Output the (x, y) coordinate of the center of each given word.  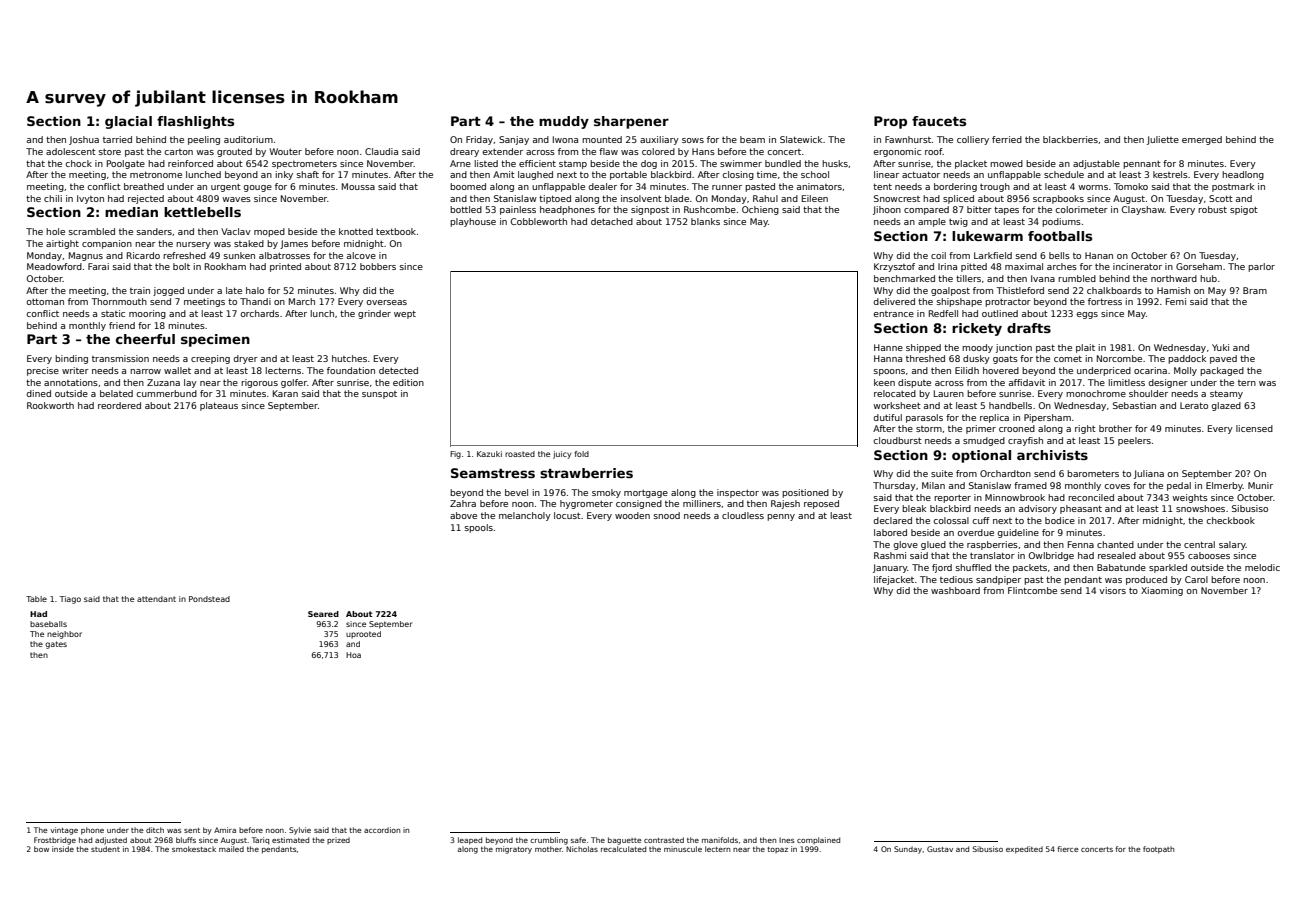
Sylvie (300, 831)
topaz (777, 850)
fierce (1068, 849)
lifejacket (894, 580)
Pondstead (209, 599)
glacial (128, 122)
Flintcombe (1032, 590)
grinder (374, 314)
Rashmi (890, 555)
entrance (894, 314)
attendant (156, 599)
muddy (564, 122)
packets (1030, 568)
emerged (1202, 140)
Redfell (943, 313)
